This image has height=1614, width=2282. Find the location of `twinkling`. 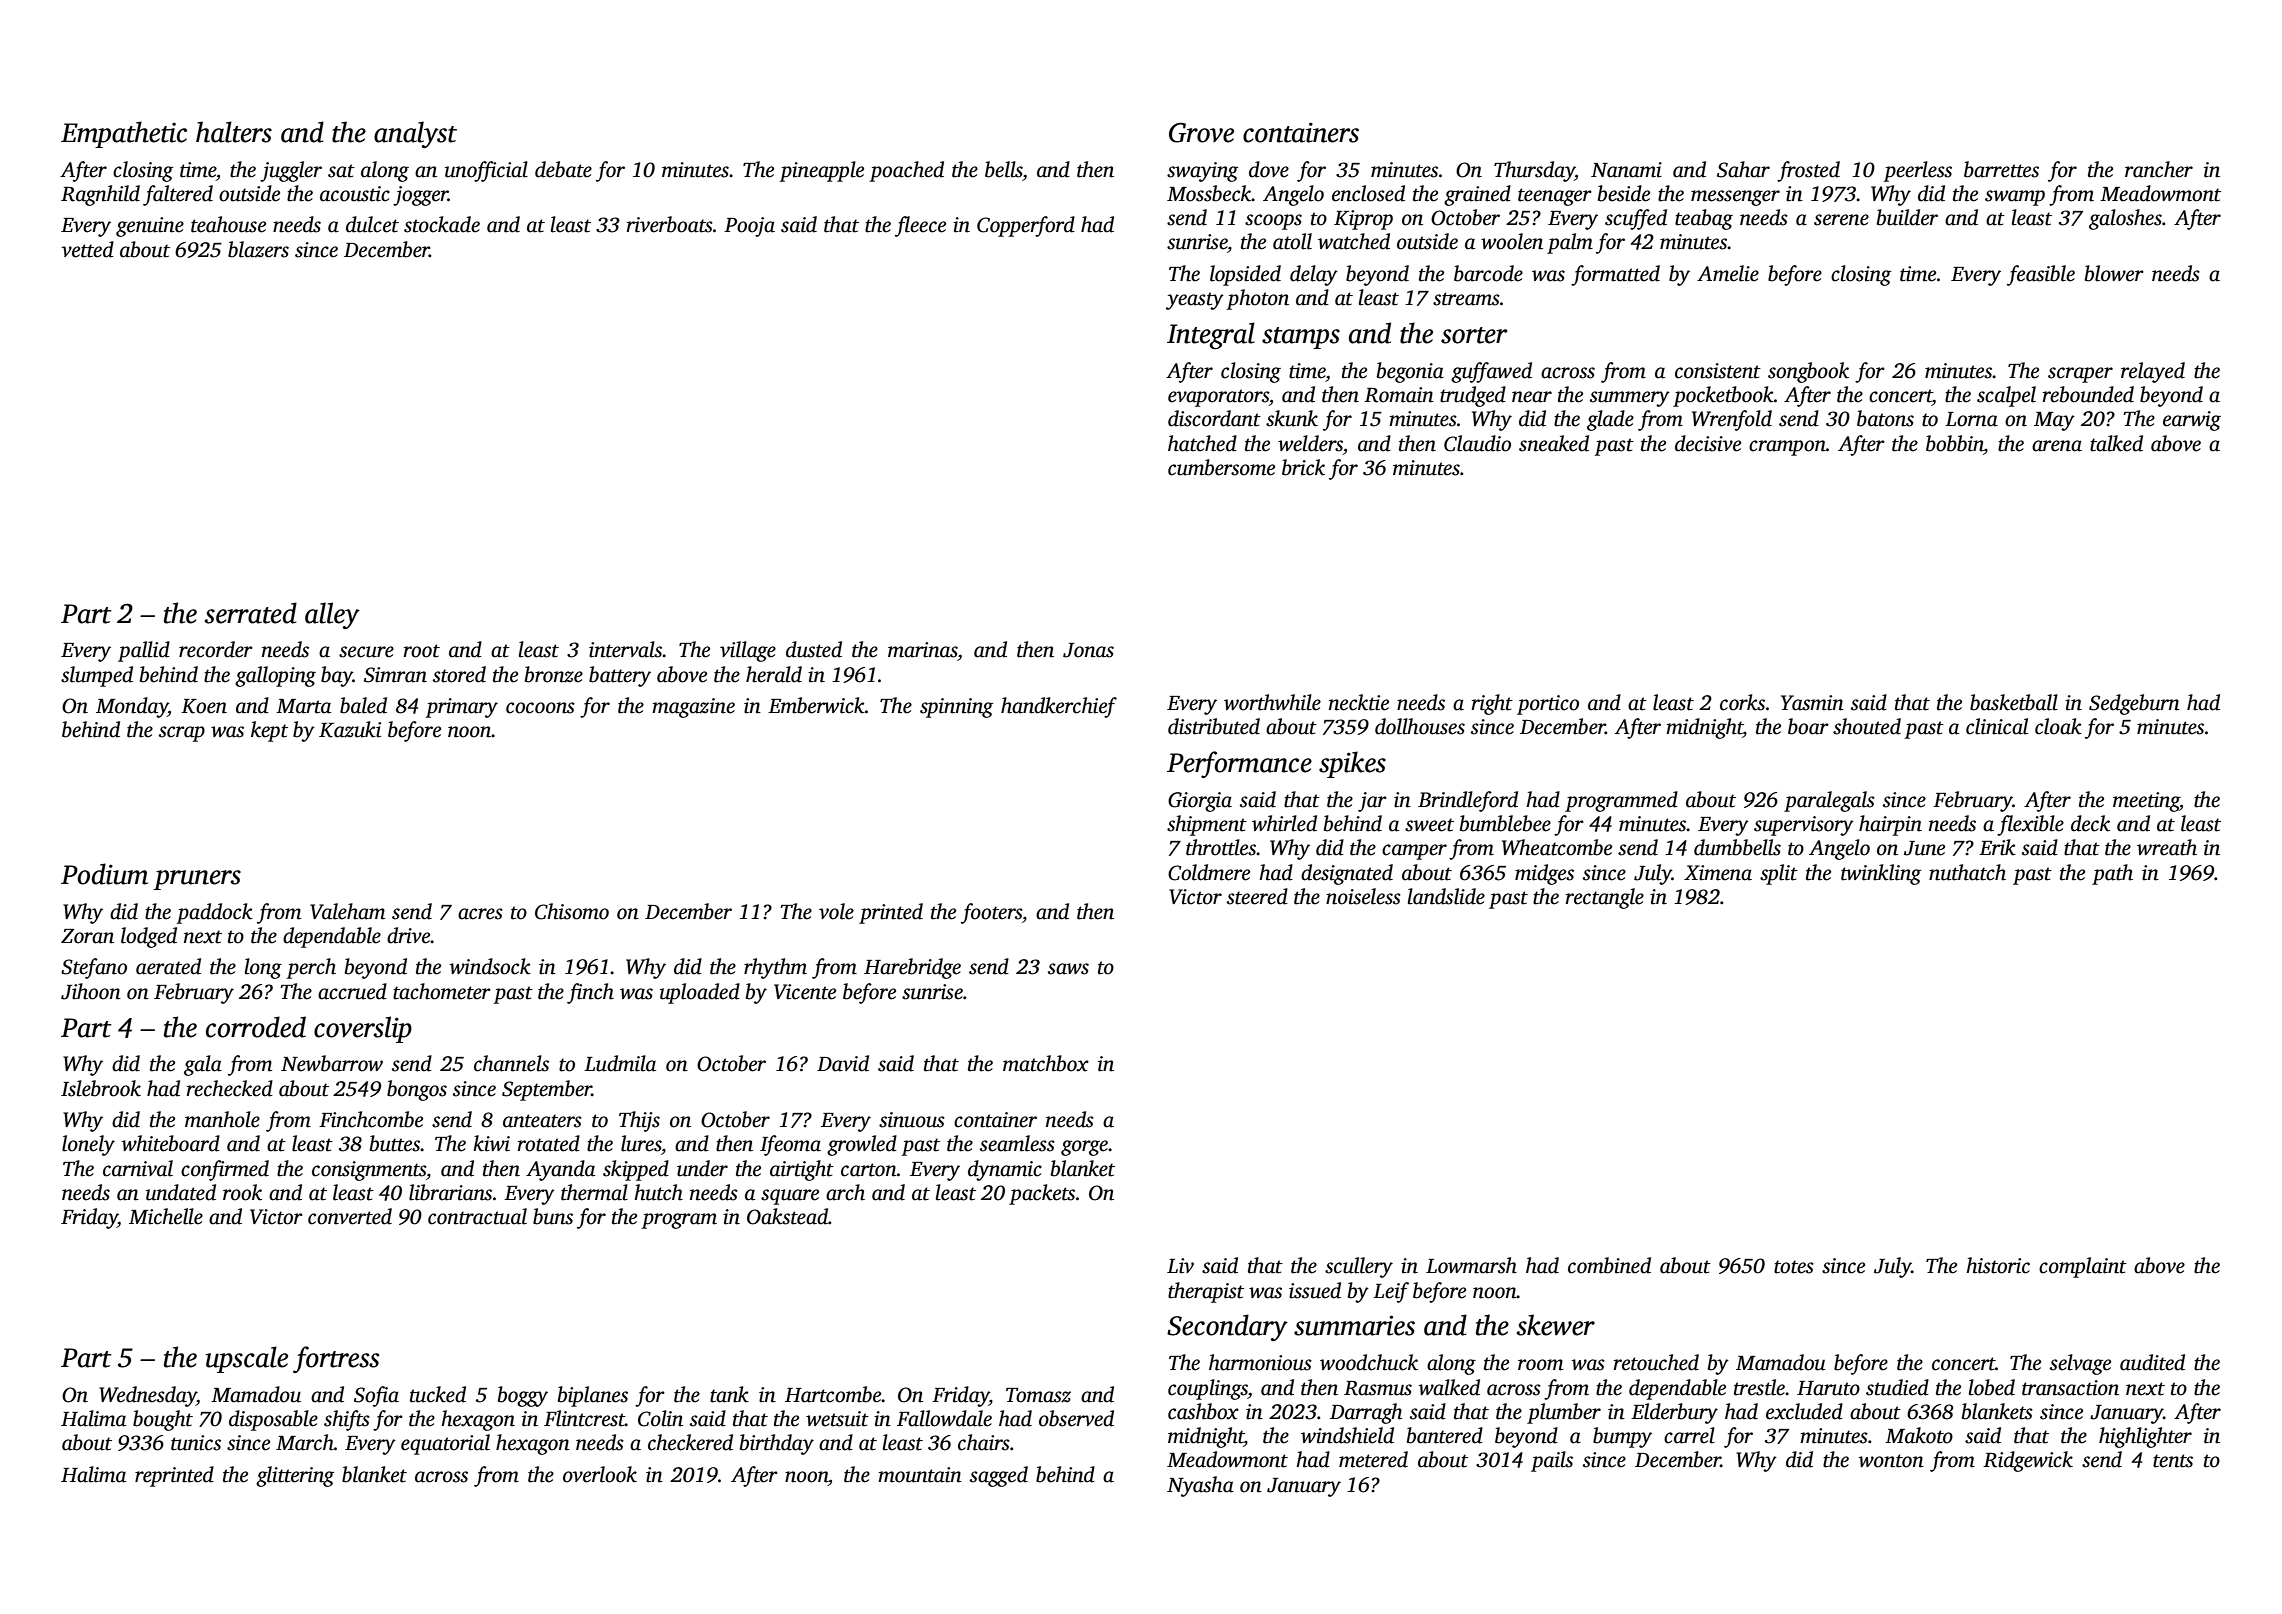

twinkling is located at coordinates (1881, 874).
